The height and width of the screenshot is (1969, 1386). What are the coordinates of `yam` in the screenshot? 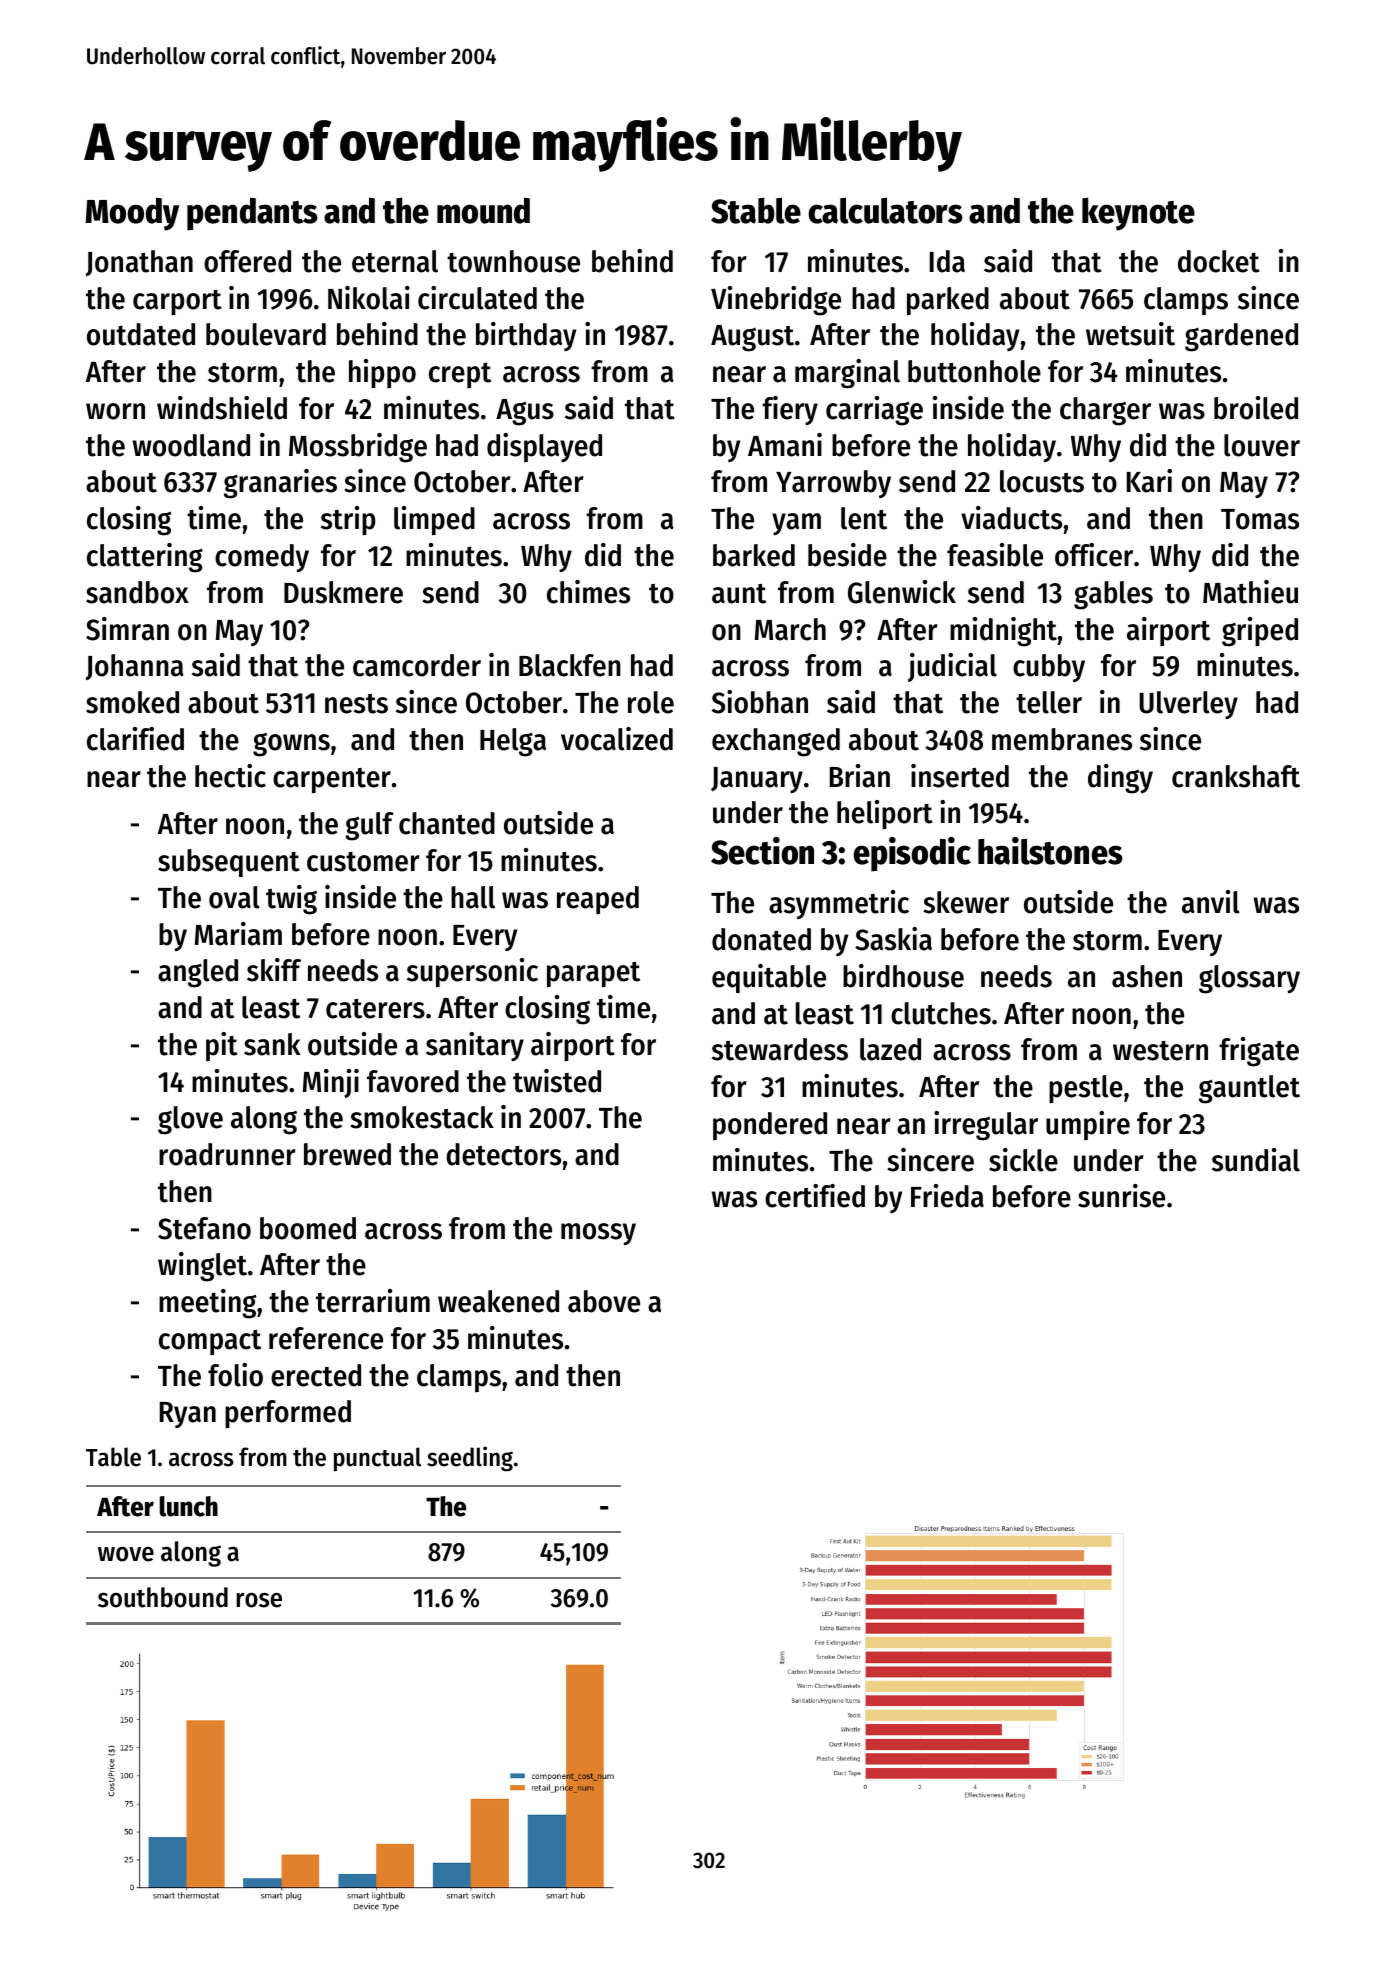 It's located at (796, 524).
